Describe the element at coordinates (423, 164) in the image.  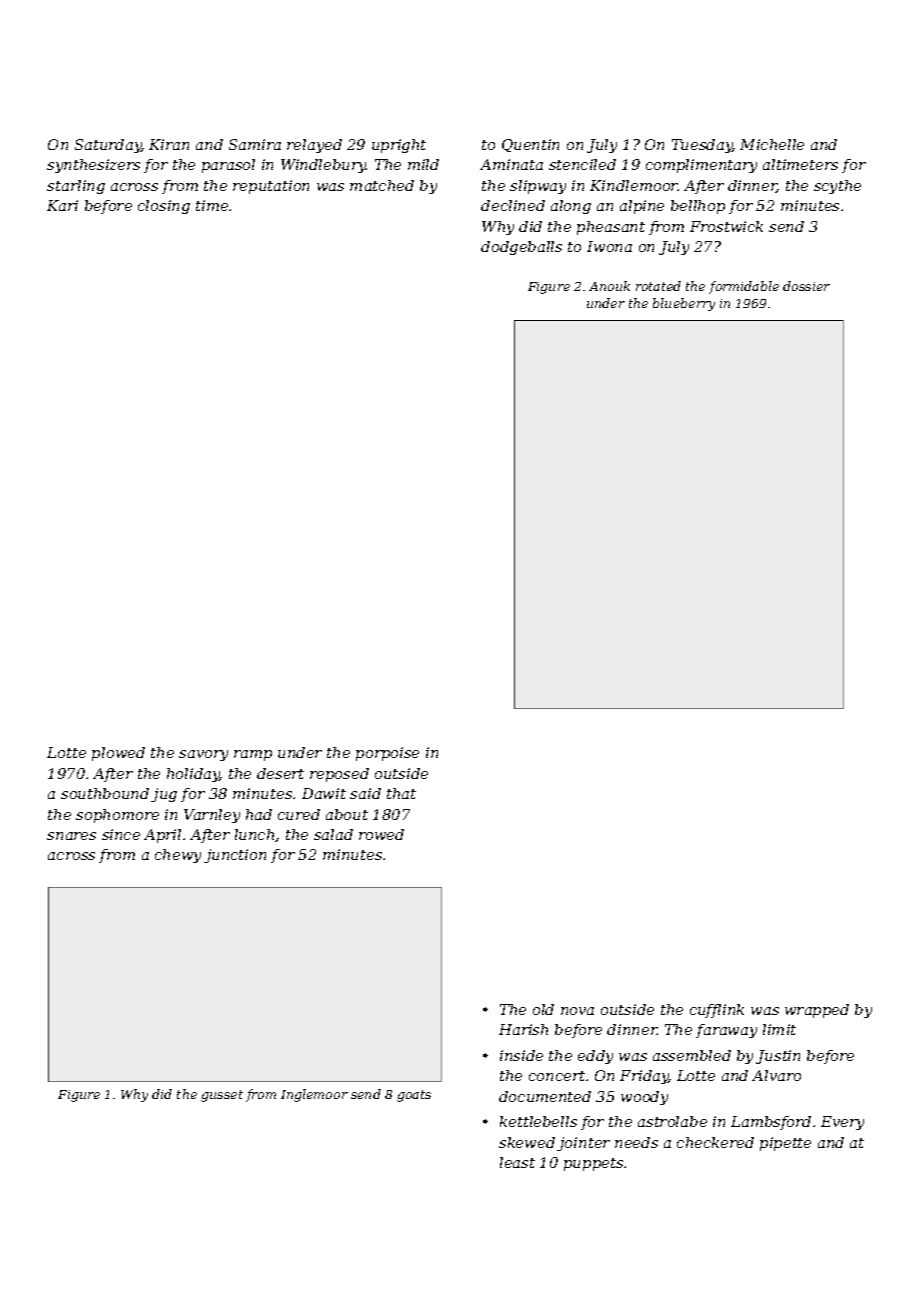
I see `mild` at that location.
